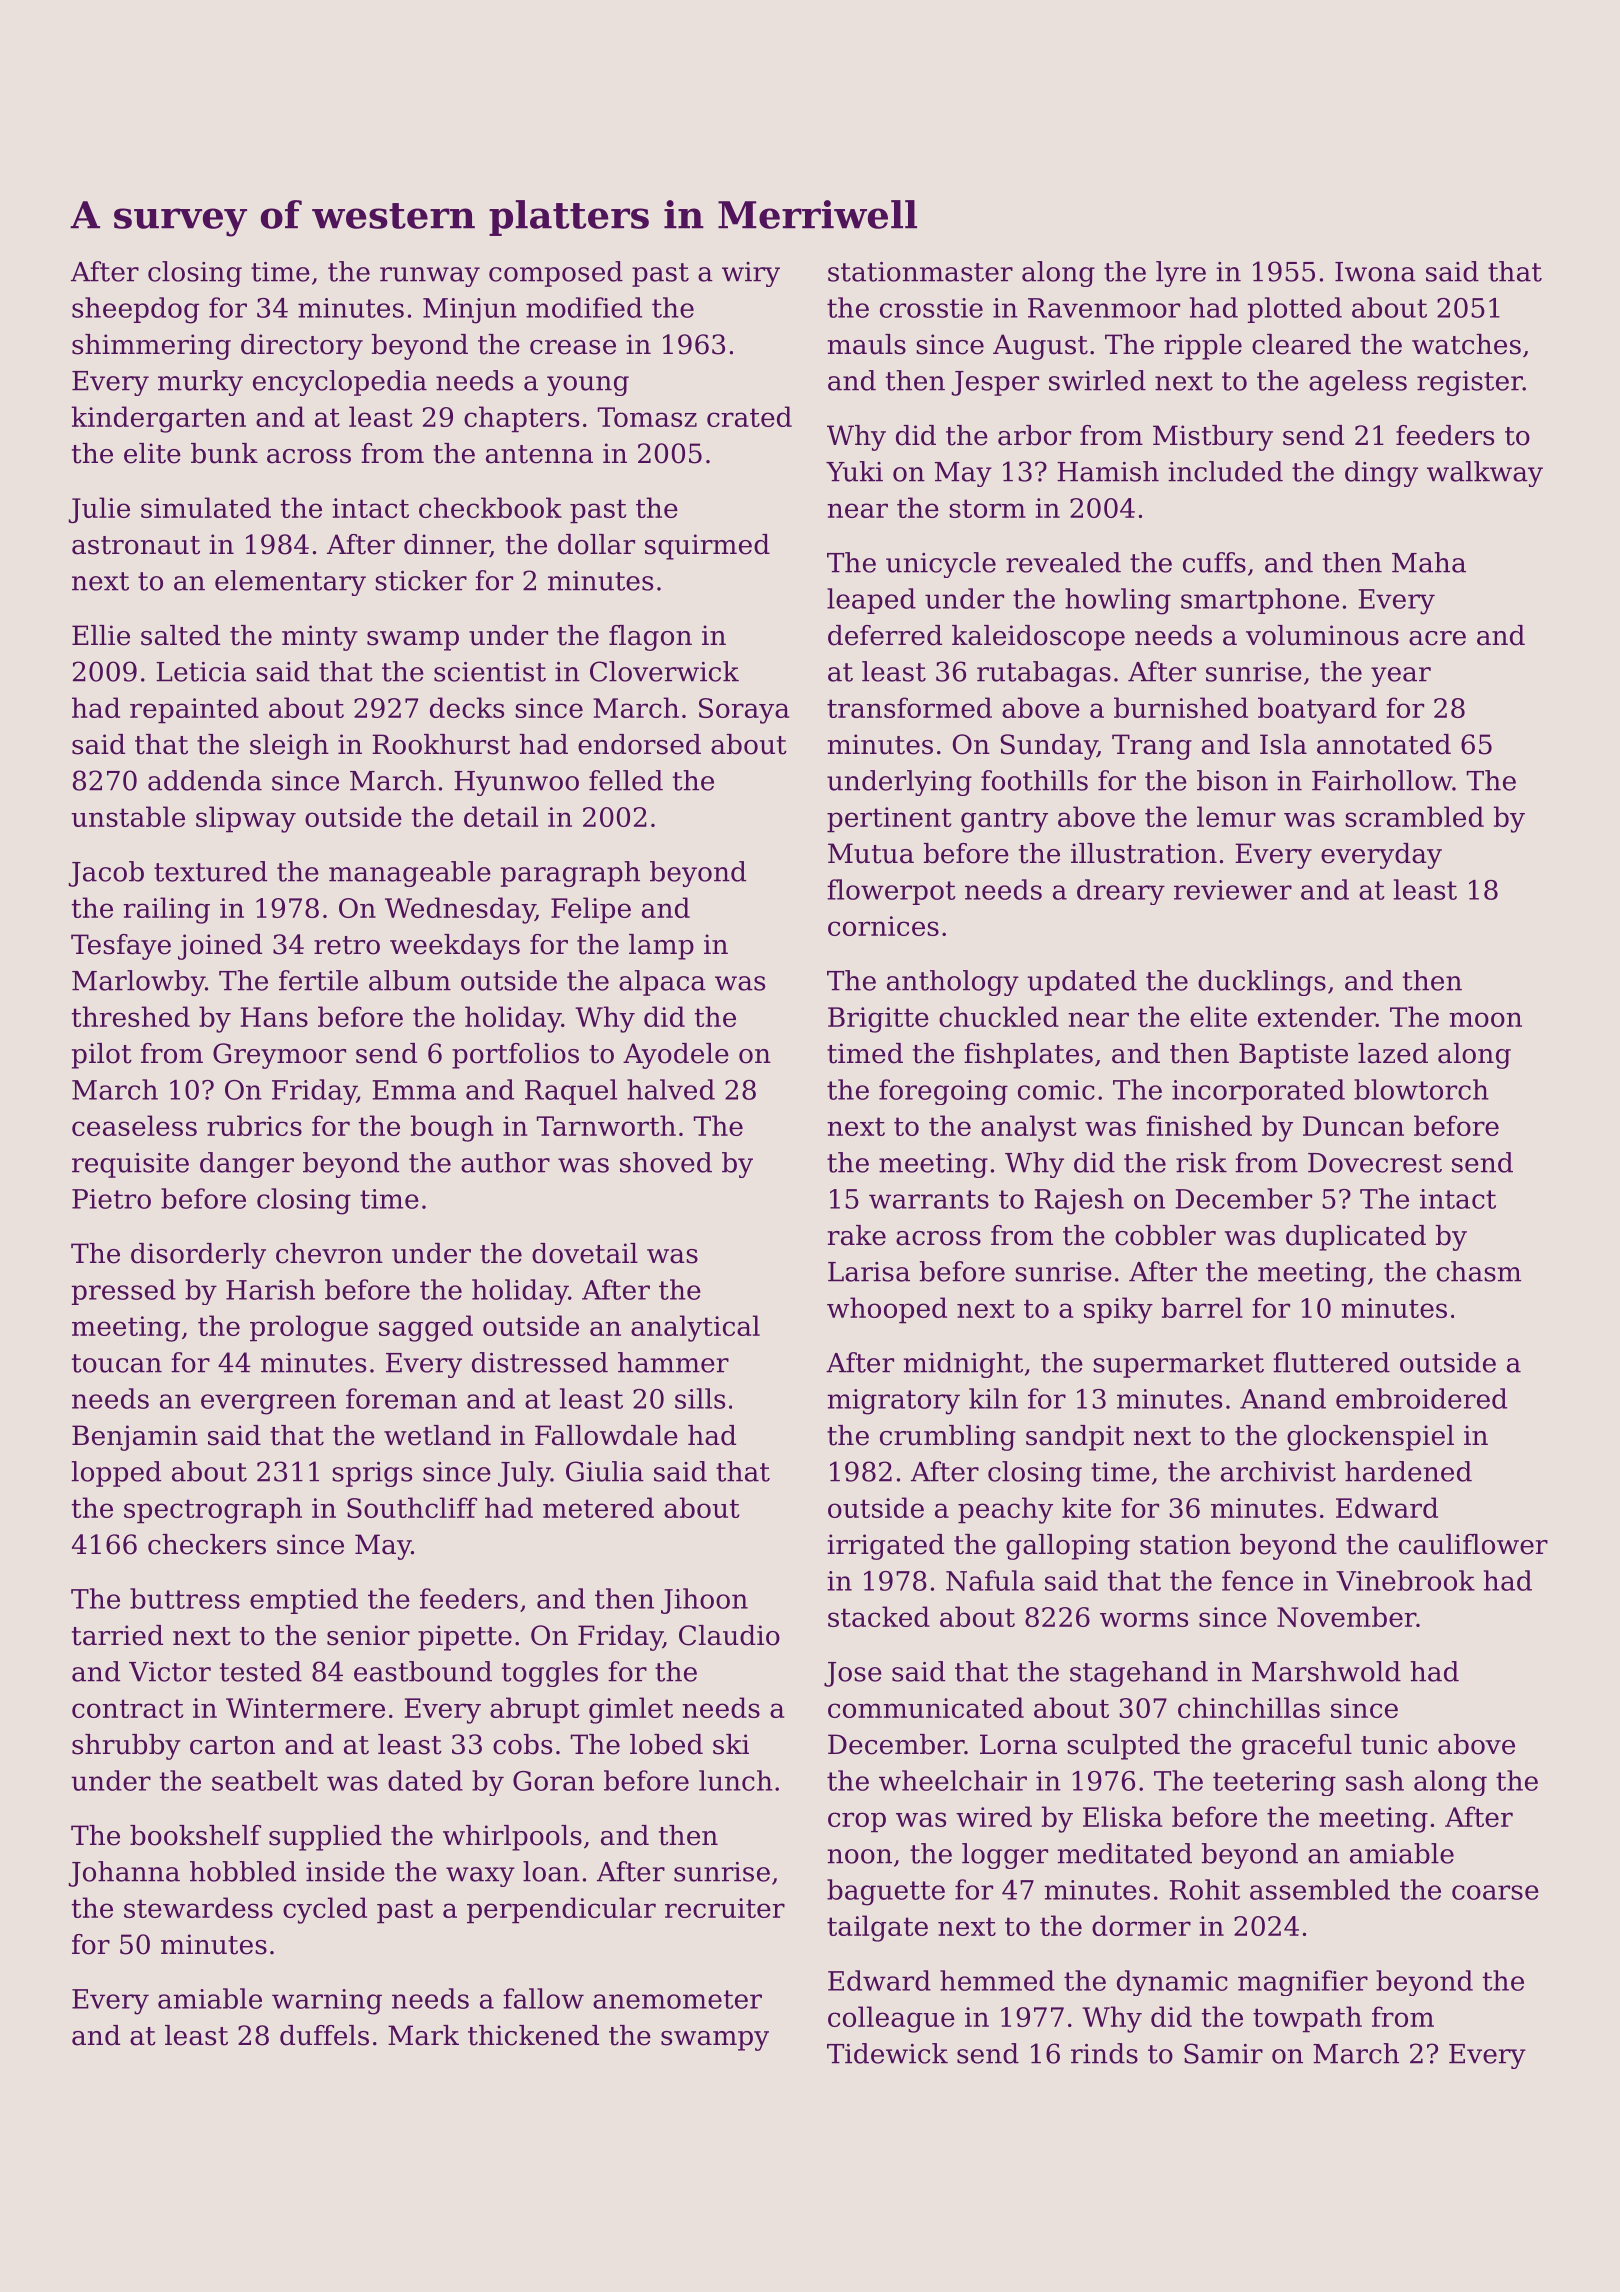  I want to click on lyre, so click(1181, 274).
